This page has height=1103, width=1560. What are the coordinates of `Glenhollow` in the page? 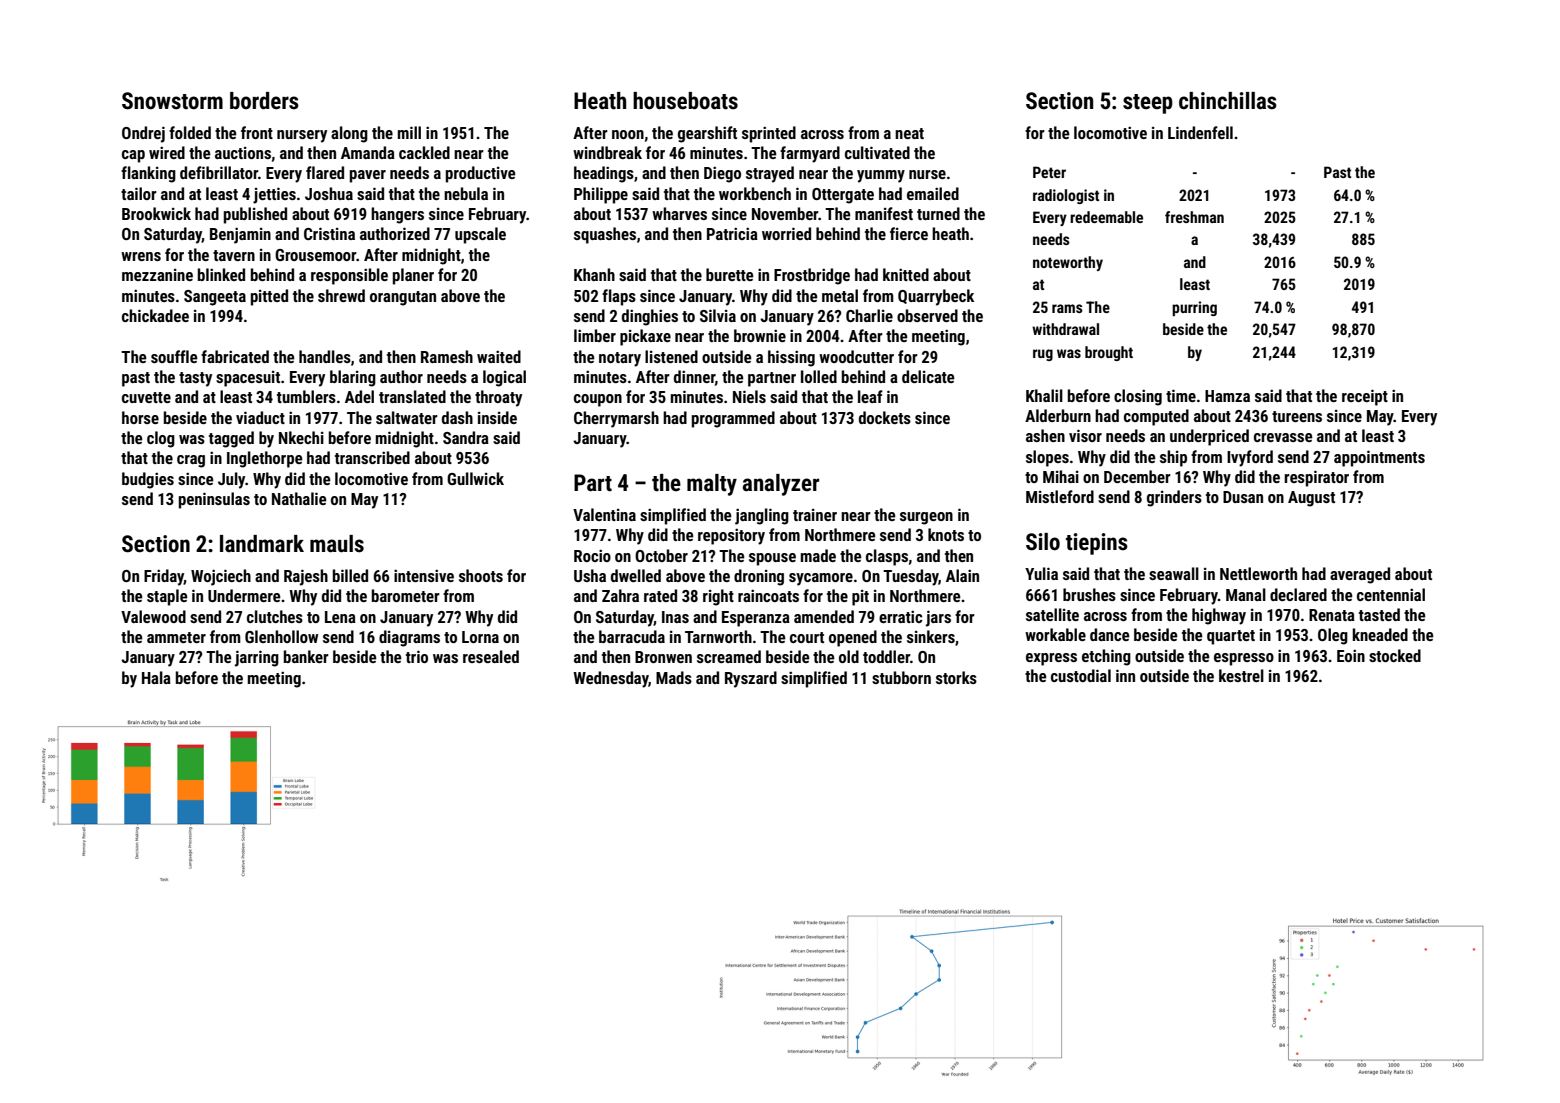 It's located at (281, 636).
